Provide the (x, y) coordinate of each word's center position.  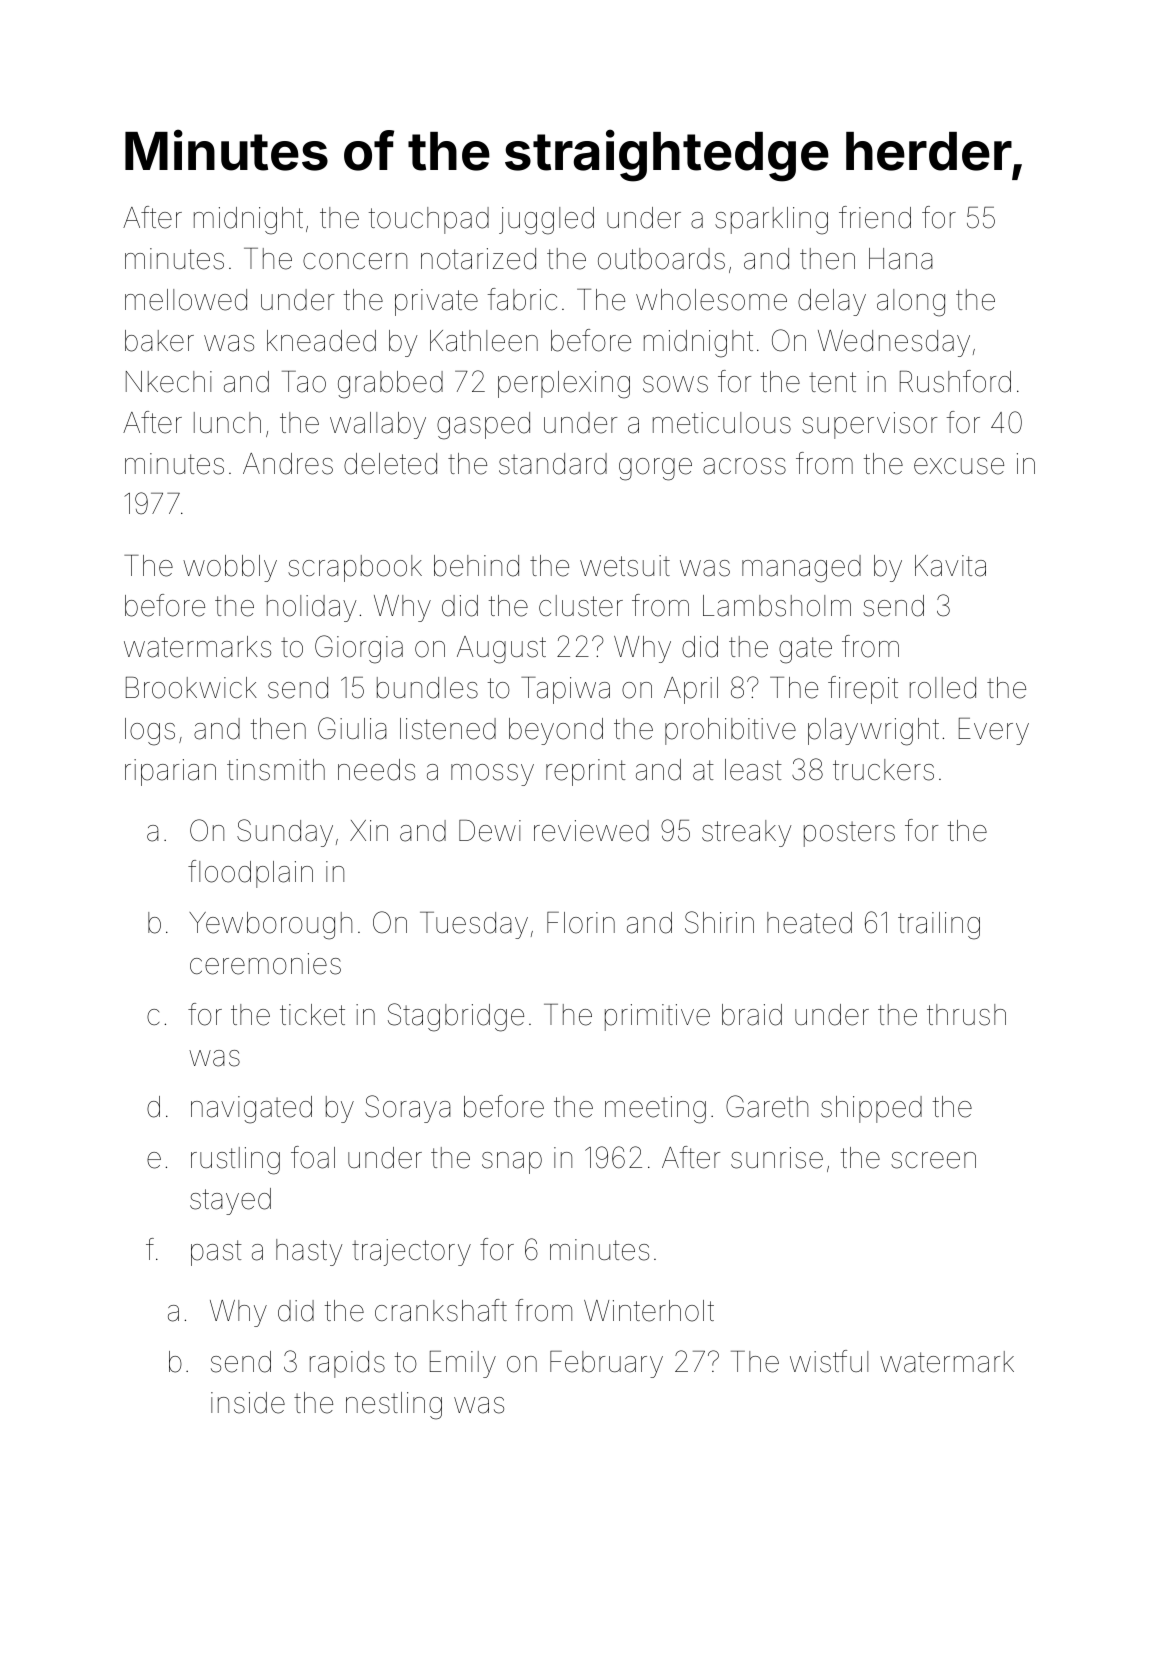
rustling (235, 1161)
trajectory (411, 1252)
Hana (901, 259)
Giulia (352, 728)
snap (512, 1163)
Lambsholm (777, 606)
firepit (863, 690)
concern (355, 261)
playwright (873, 732)
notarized (478, 259)
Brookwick (191, 688)
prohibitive (730, 731)
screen (933, 1160)
